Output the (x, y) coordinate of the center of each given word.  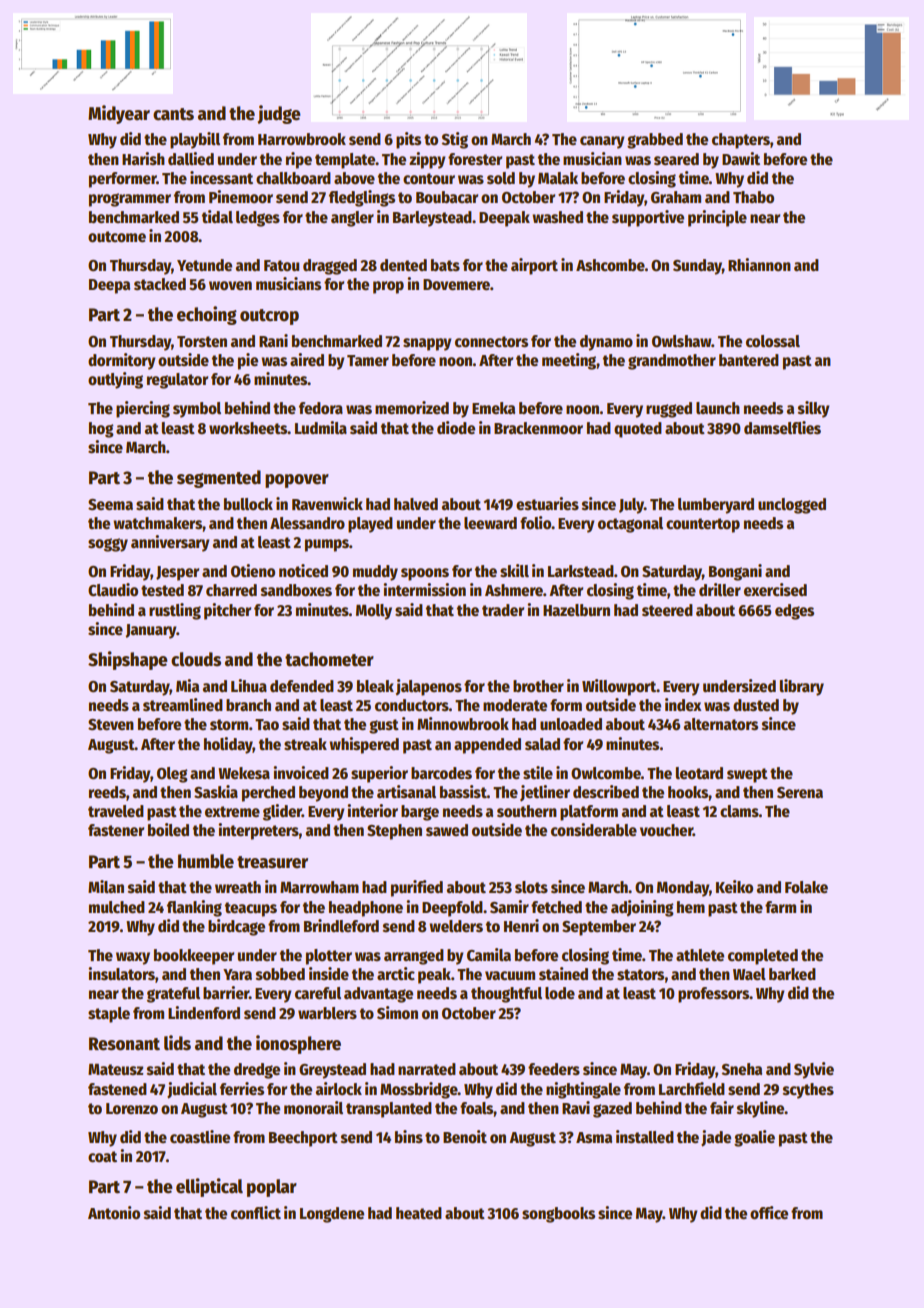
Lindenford (204, 1012)
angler (352, 219)
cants (173, 114)
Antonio (114, 1212)
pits (408, 140)
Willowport (619, 687)
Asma (594, 1138)
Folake (806, 887)
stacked (160, 284)
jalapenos (429, 687)
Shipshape (127, 660)
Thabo (753, 197)
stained (563, 974)
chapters (741, 141)
